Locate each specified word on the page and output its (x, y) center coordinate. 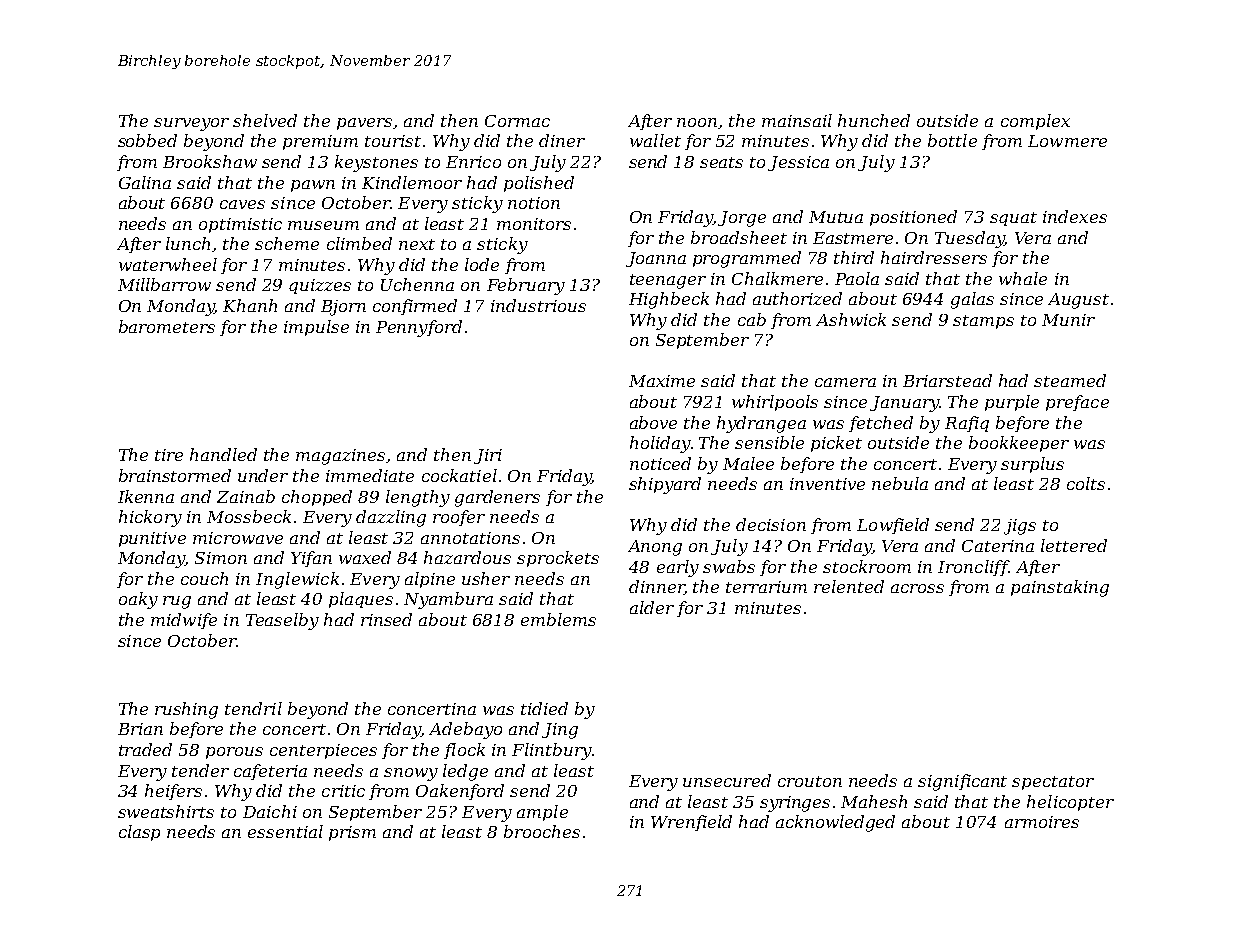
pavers (365, 124)
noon (697, 122)
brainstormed (175, 475)
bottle (952, 140)
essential (285, 831)
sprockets (558, 559)
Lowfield (893, 526)
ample (542, 813)
